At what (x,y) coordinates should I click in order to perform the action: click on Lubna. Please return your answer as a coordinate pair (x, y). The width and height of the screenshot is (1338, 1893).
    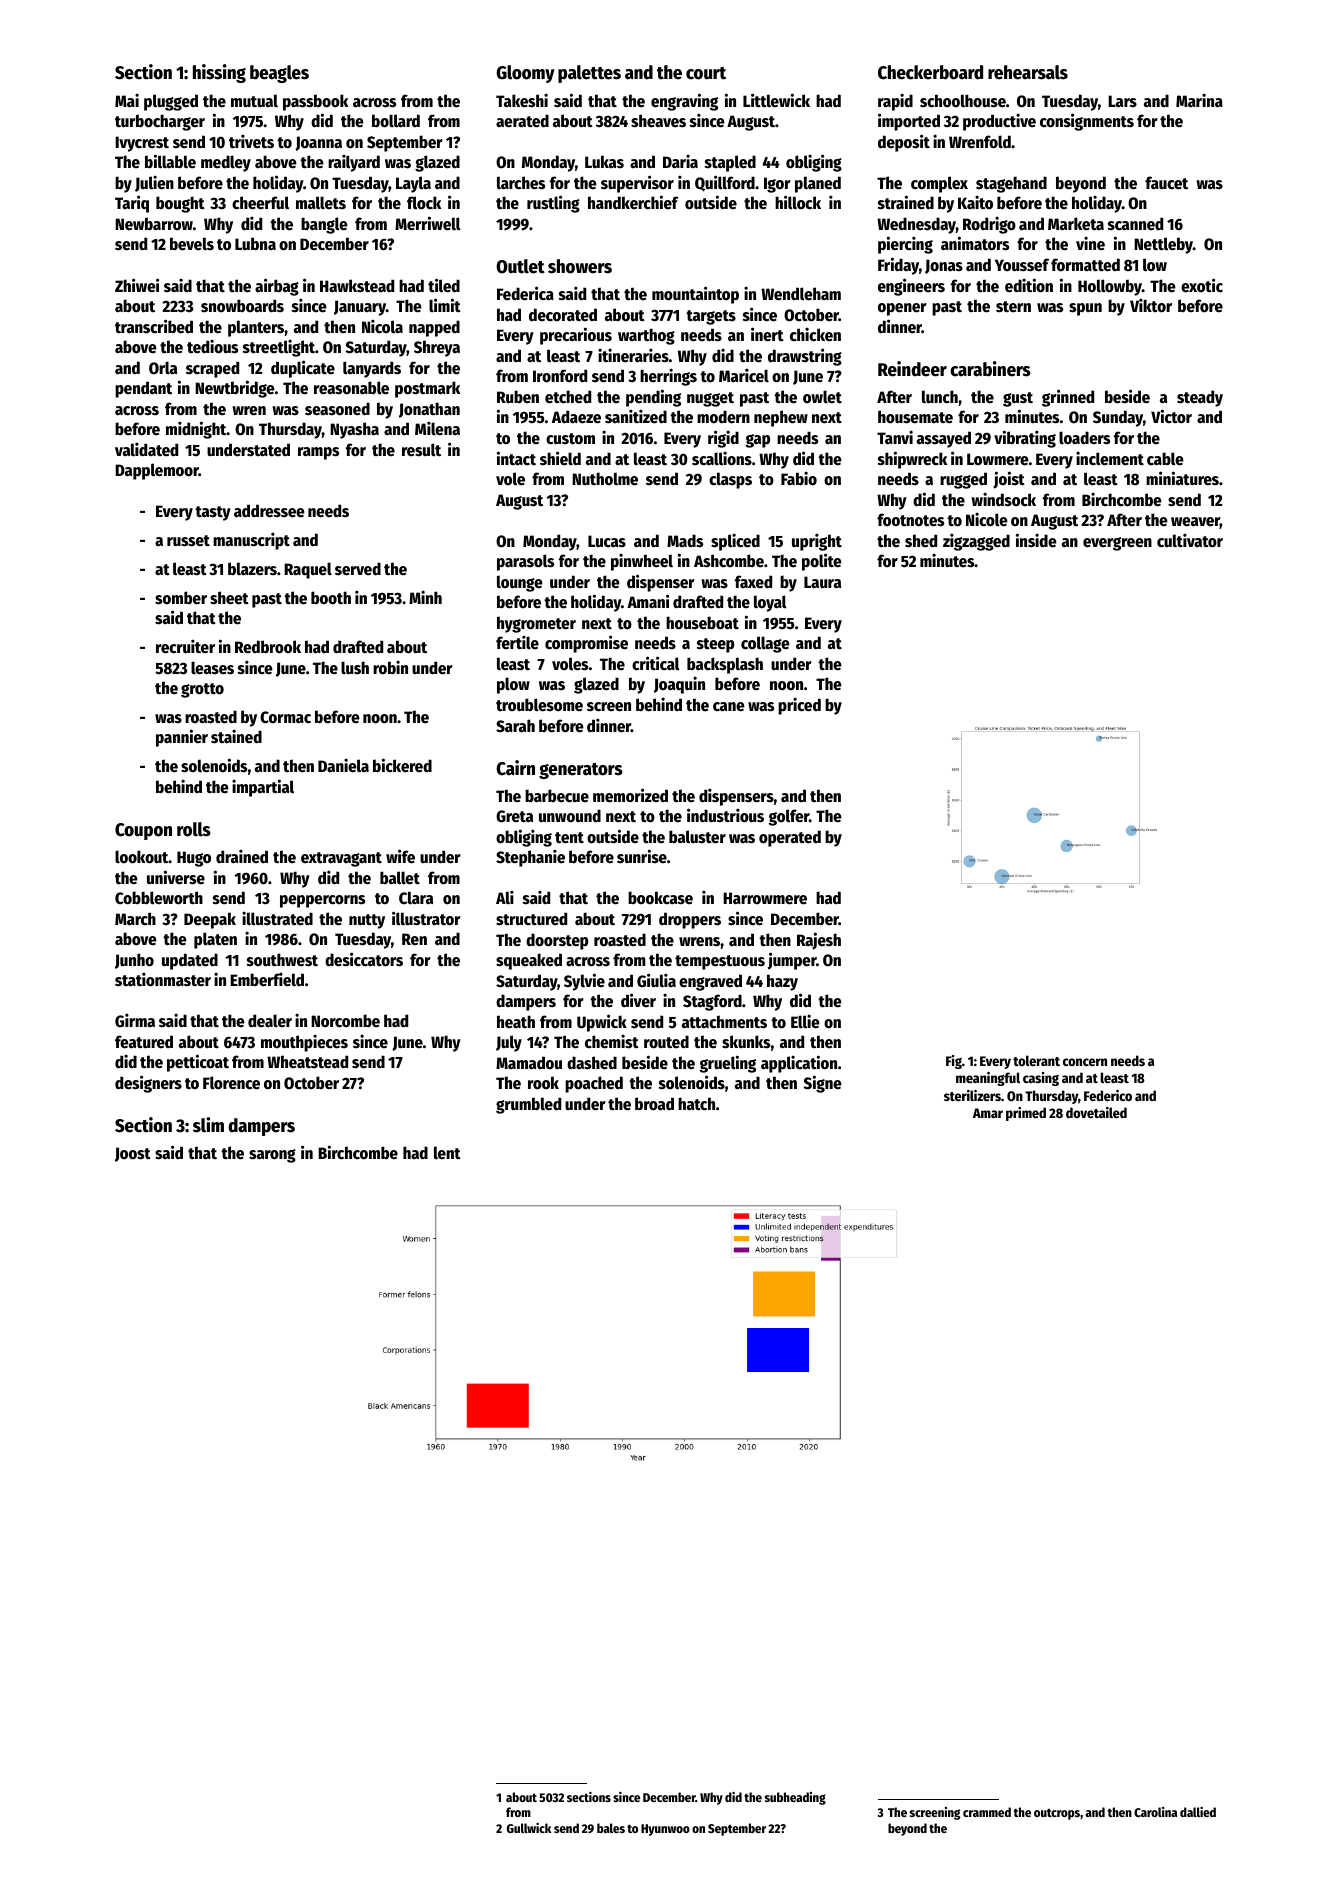
    Looking at the image, I should click on (255, 243).
